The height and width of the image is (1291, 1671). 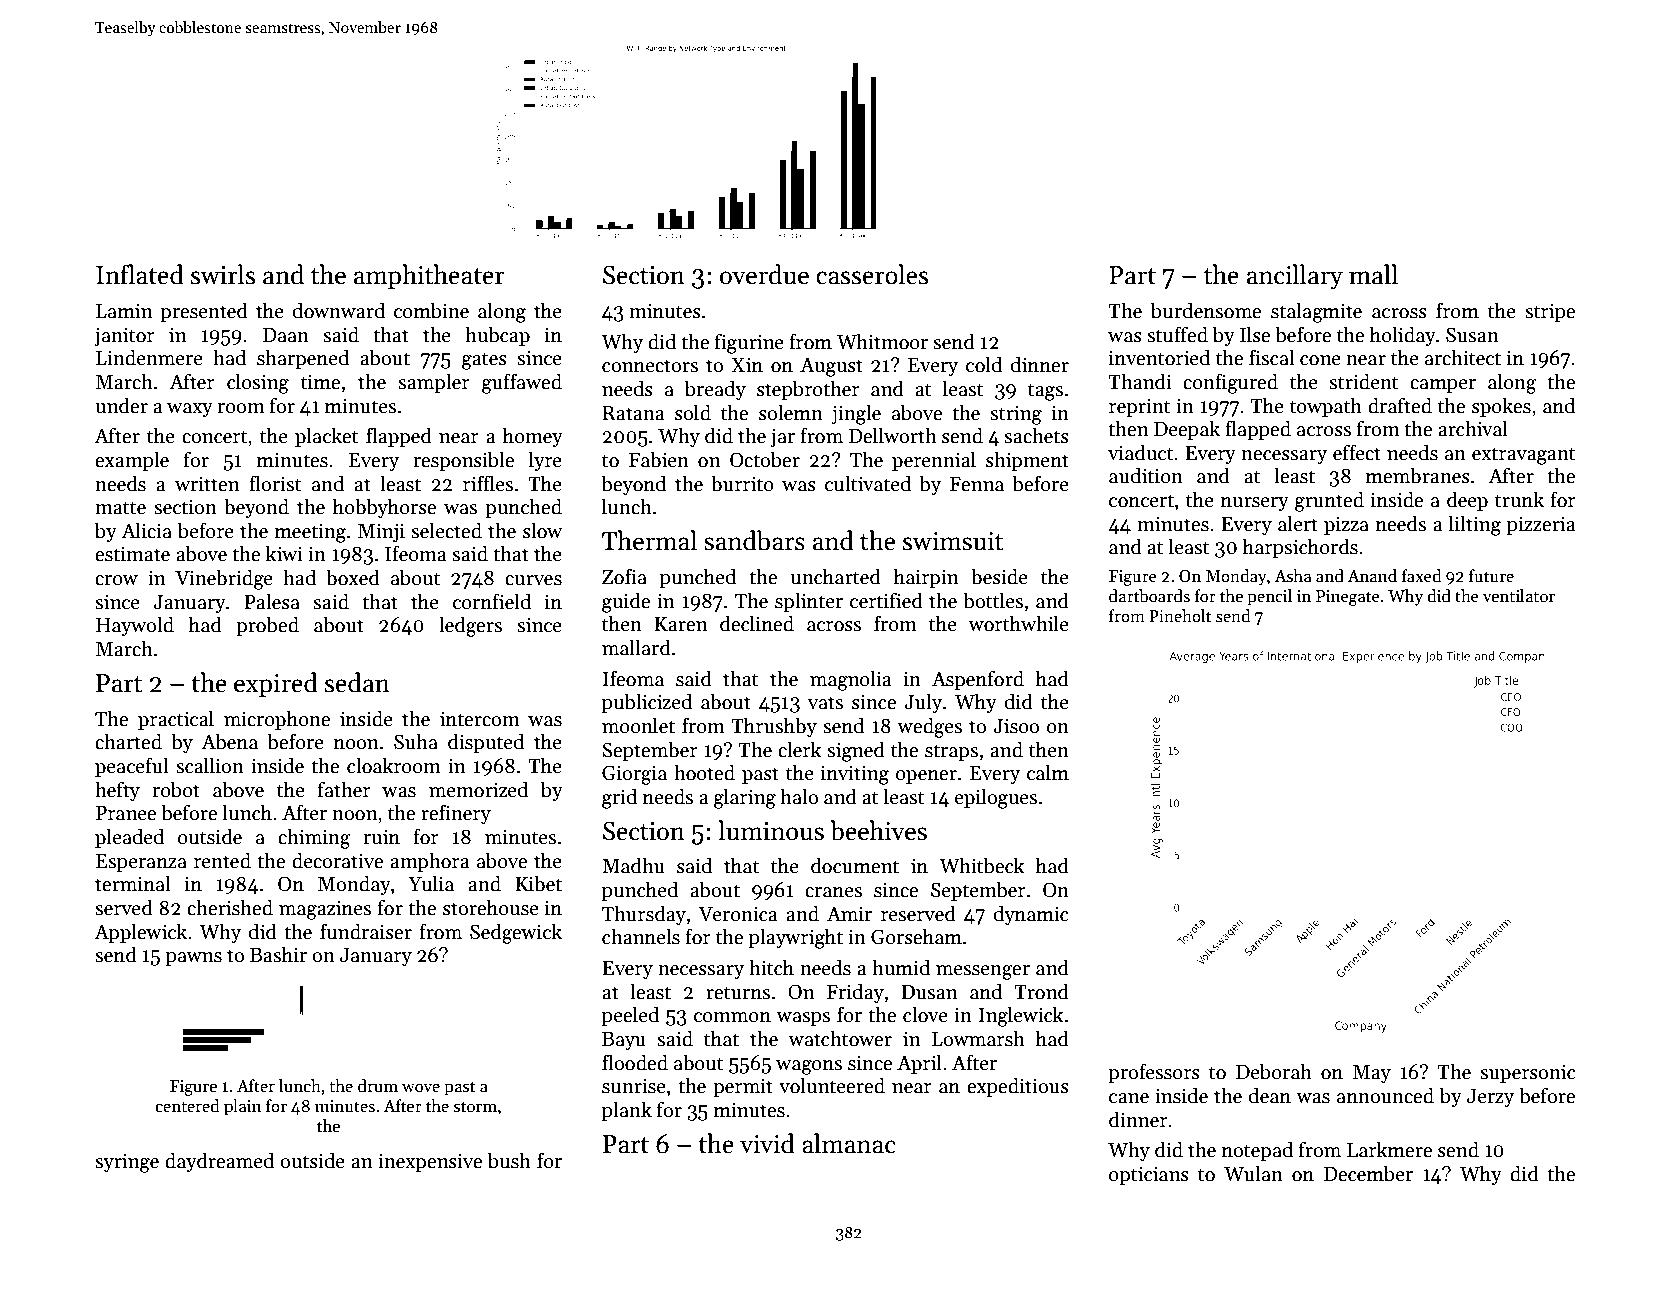 What do you see at coordinates (1048, 772) in the image?
I see `calm` at bounding box center [1048, 772].
